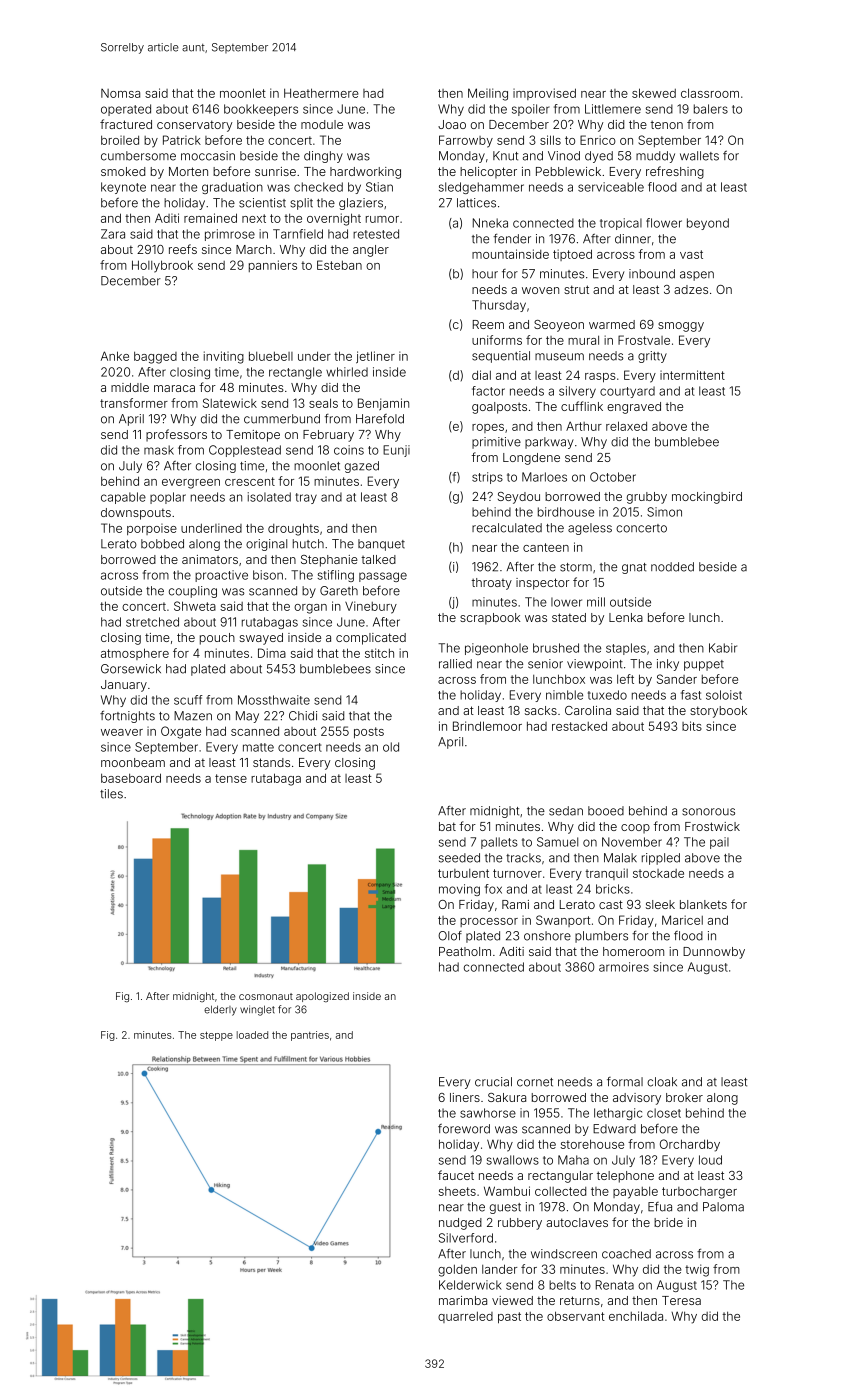 This page has height=1400, width=849. What do you see at coordinates (457, 1270) in the page?
I see `golden` at bounding box center [457, 1270].
